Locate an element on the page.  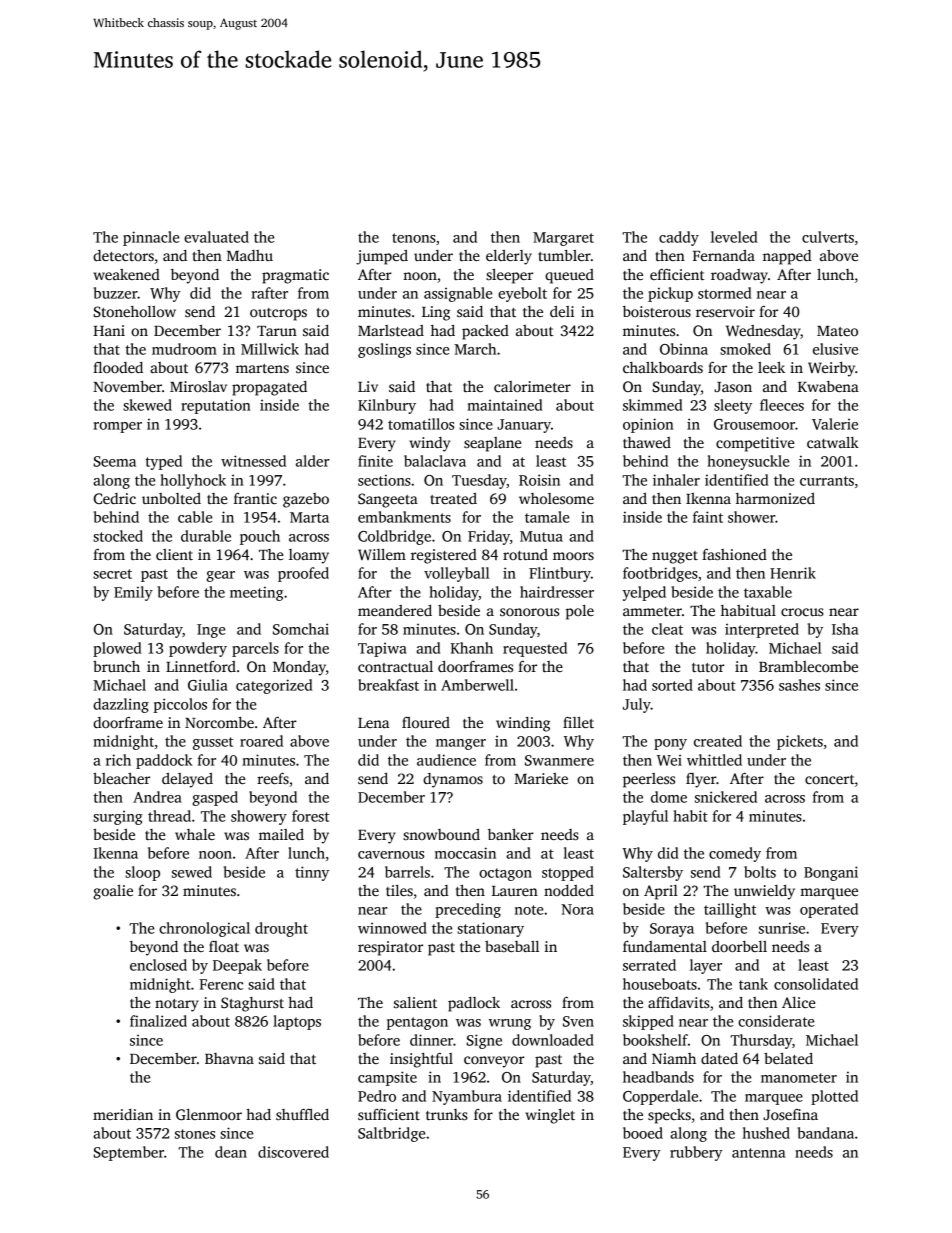
Bongani is located at coordinates (831, 873).
